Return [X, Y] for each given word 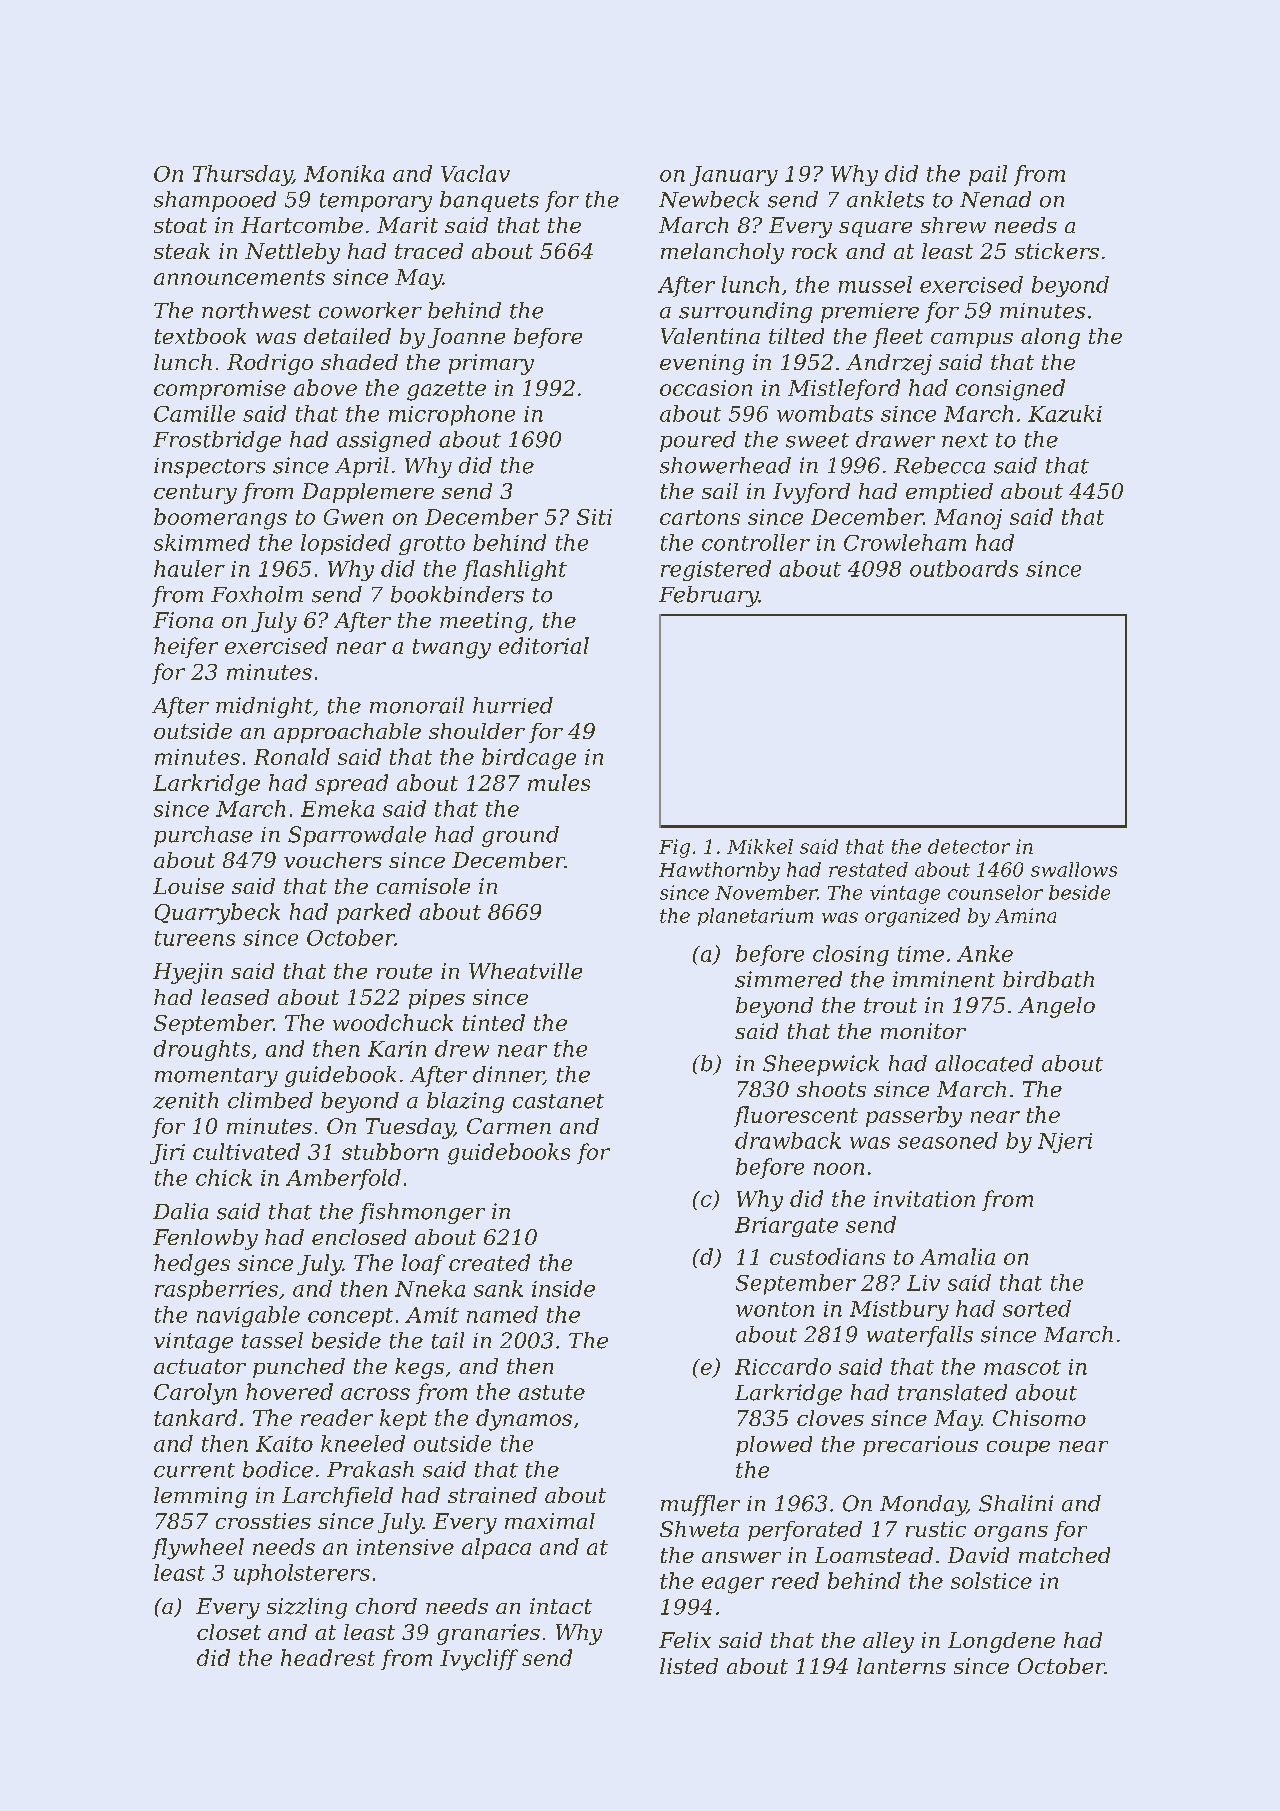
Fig [674, 848]
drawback [788, 1140]
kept [403, 1419]
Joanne [466, 338]
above [325, 387]
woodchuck [393, 1022]
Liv [923, 1283]
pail [988, 175]
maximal [550, 1521]
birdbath [1048, 979]
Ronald [292, 756]
